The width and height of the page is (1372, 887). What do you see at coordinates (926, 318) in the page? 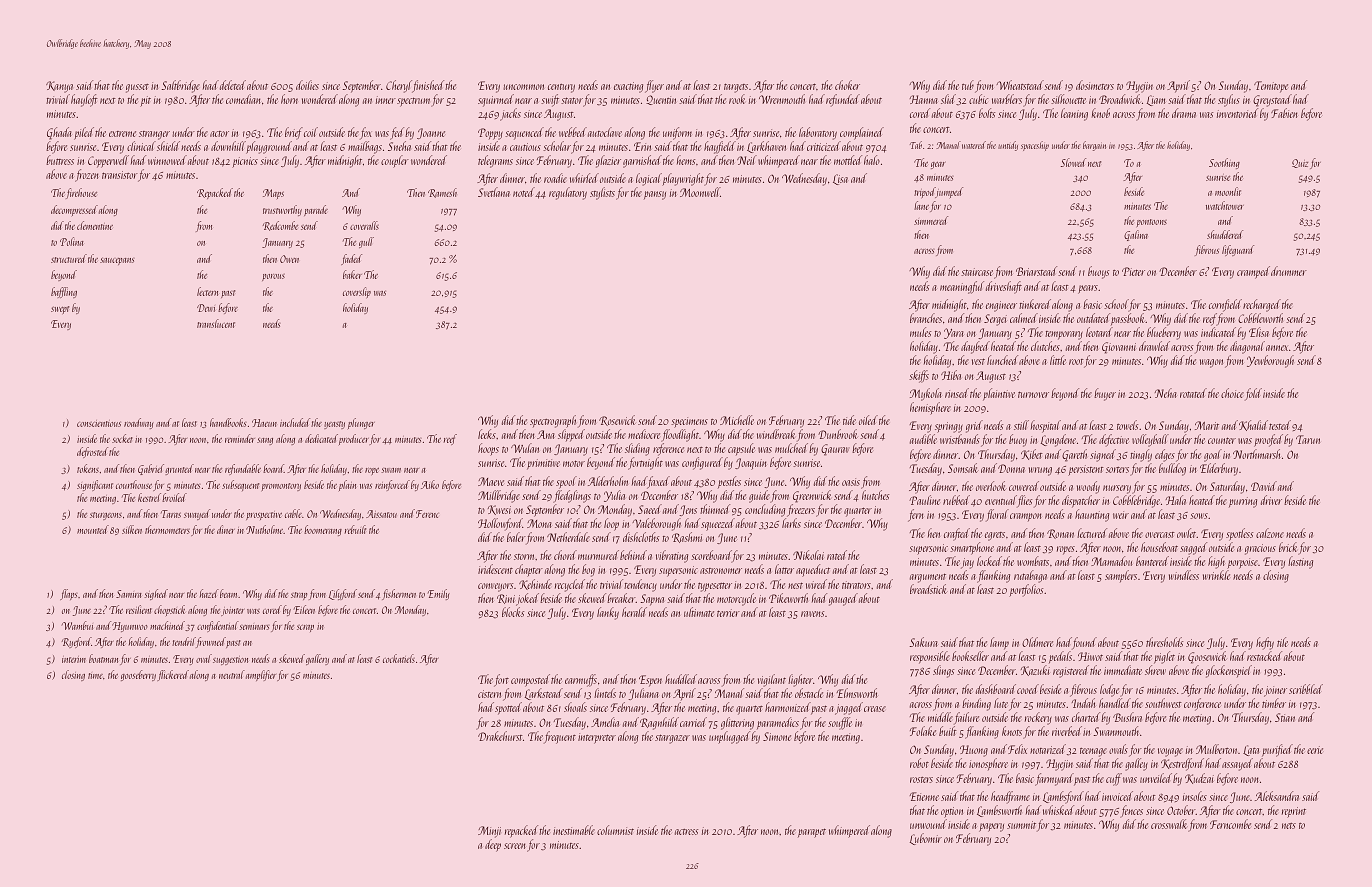
I see `branches` at bounding box center [926, 318].
